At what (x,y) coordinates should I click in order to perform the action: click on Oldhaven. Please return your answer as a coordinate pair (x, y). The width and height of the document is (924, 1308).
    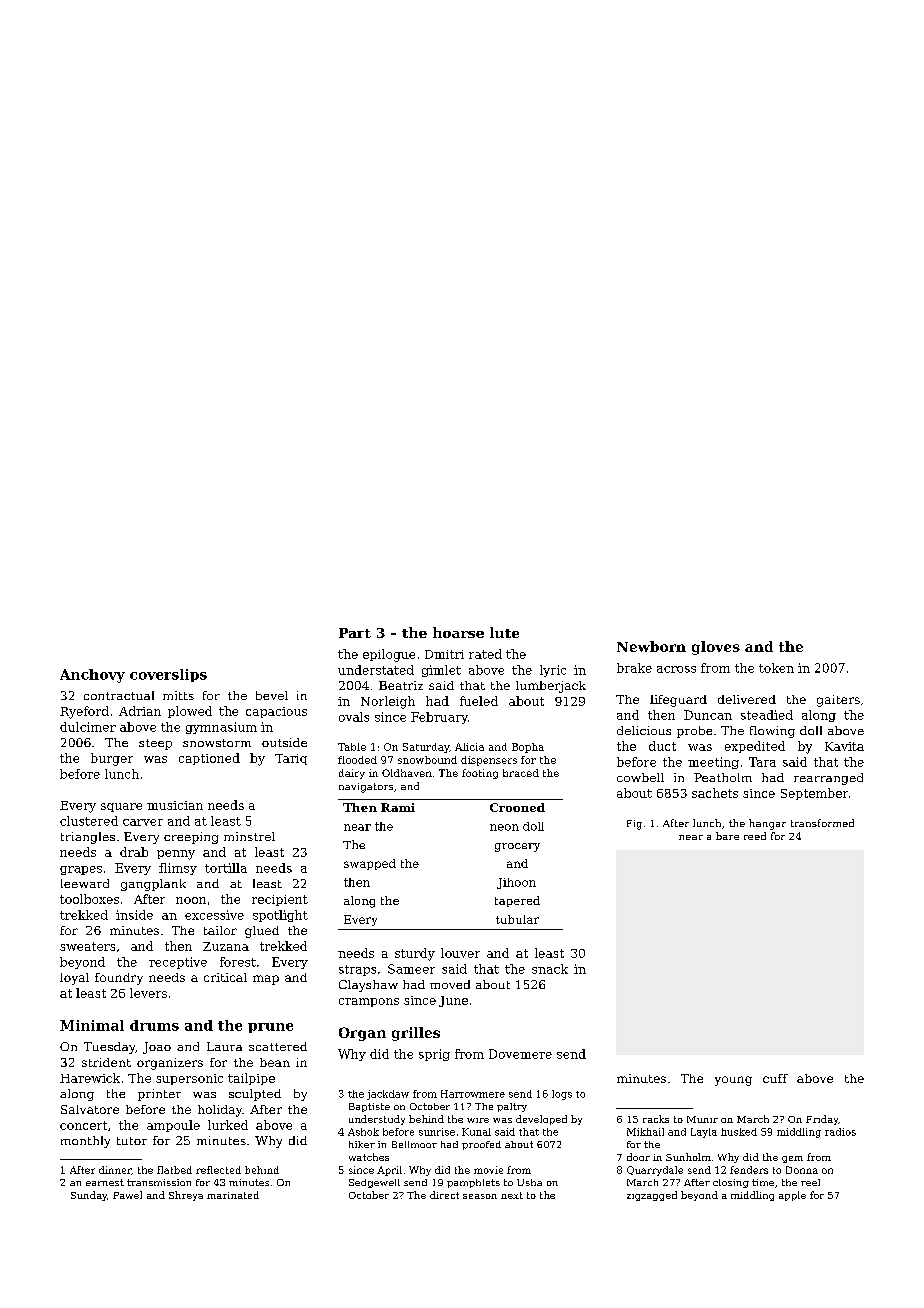
    Looking at the image, I should click on (407, 773).
